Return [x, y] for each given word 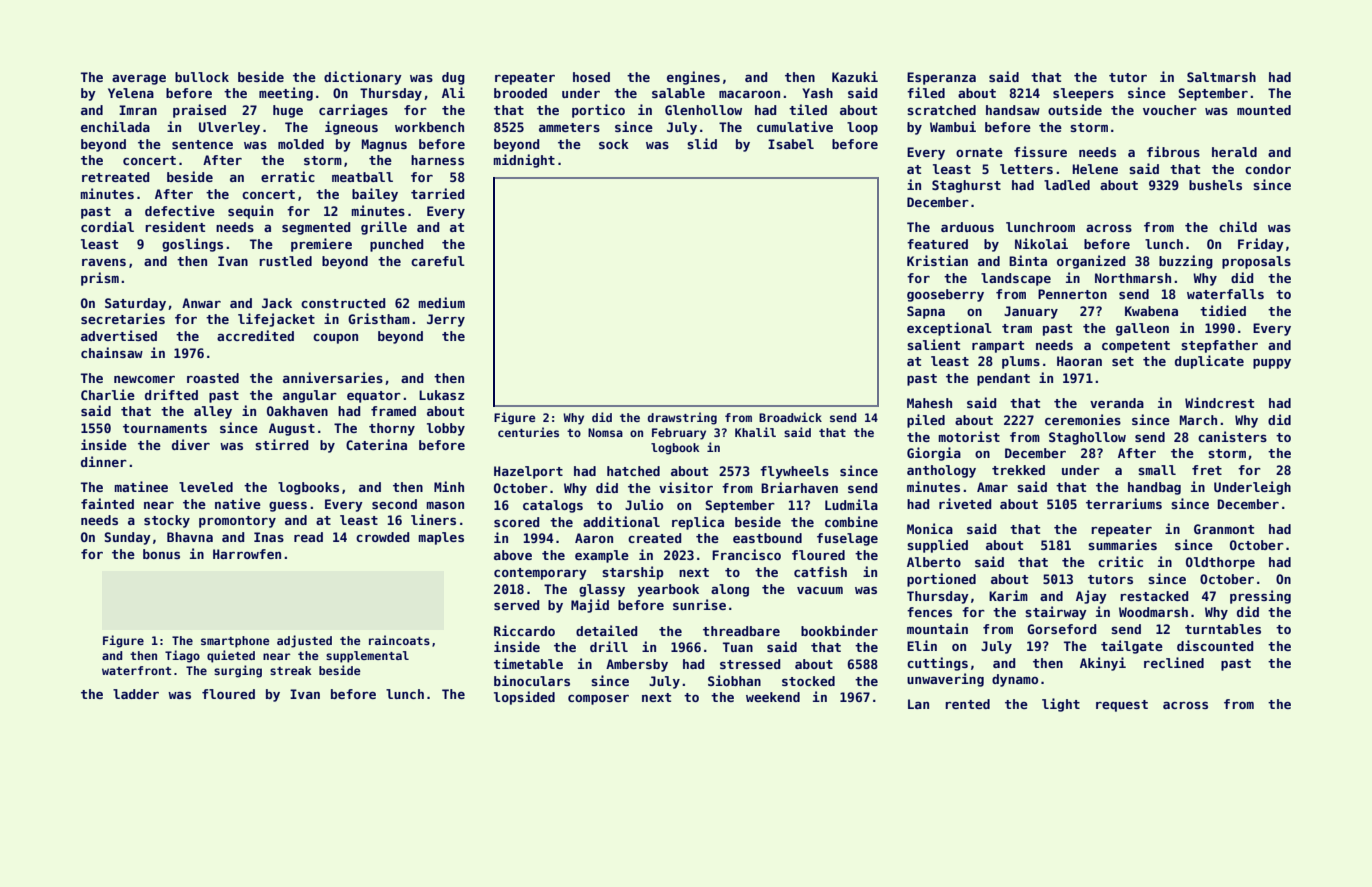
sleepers [1083, 94]
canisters [1232, 436]
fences [929, 612]
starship [633, 573]
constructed [343, 303]
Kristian [937, 260]
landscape [1016, 279]
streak [291, 670]
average [139, 80]
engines [693, 78]
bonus [161, 554]
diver [191, 444]
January [1031, 312]
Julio [644, 504]
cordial [107, 226]
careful [438, 261]
